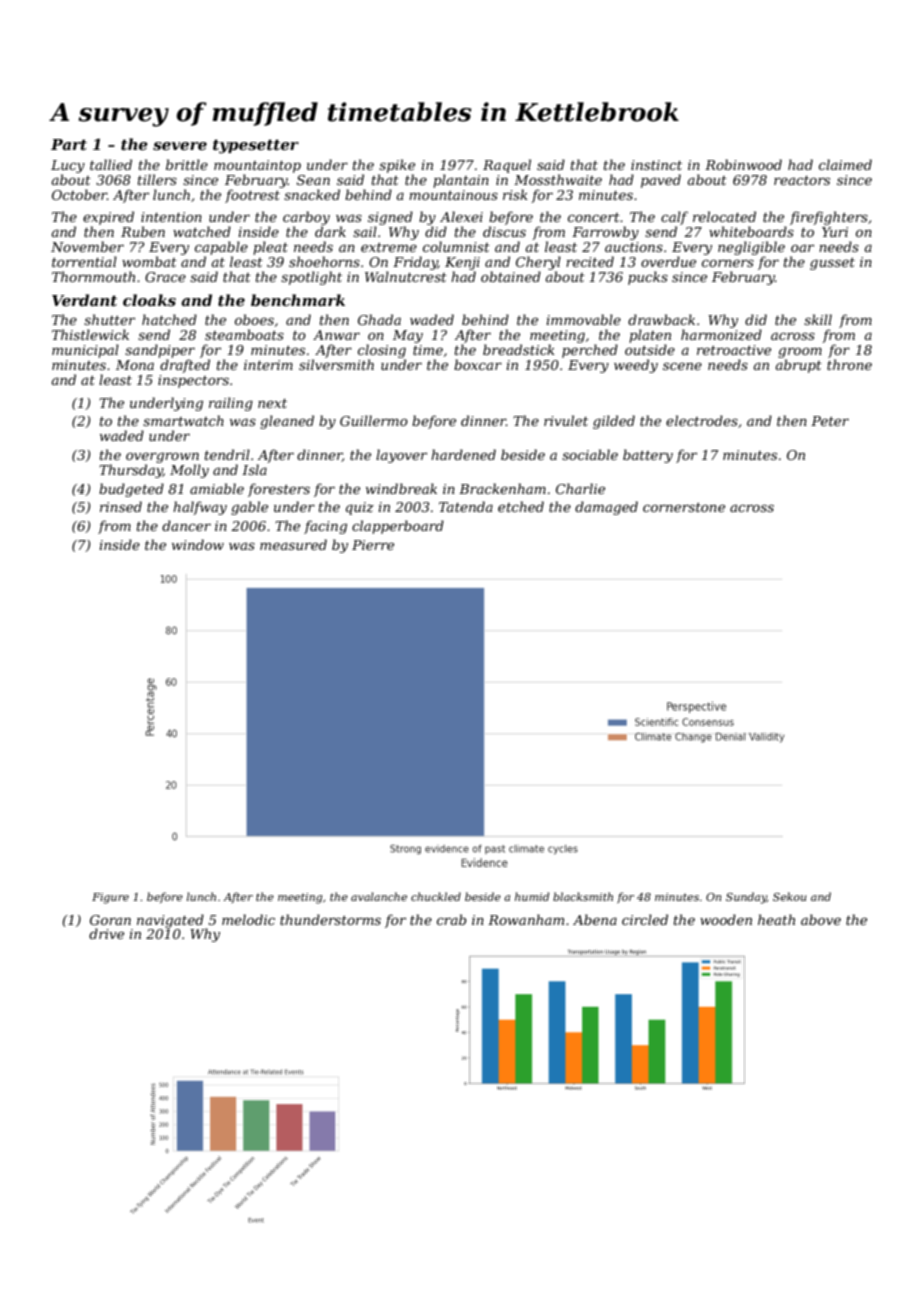 The width and height of the screenshot is (924, 1308). I want to click on plantain, so click(461, 181).
